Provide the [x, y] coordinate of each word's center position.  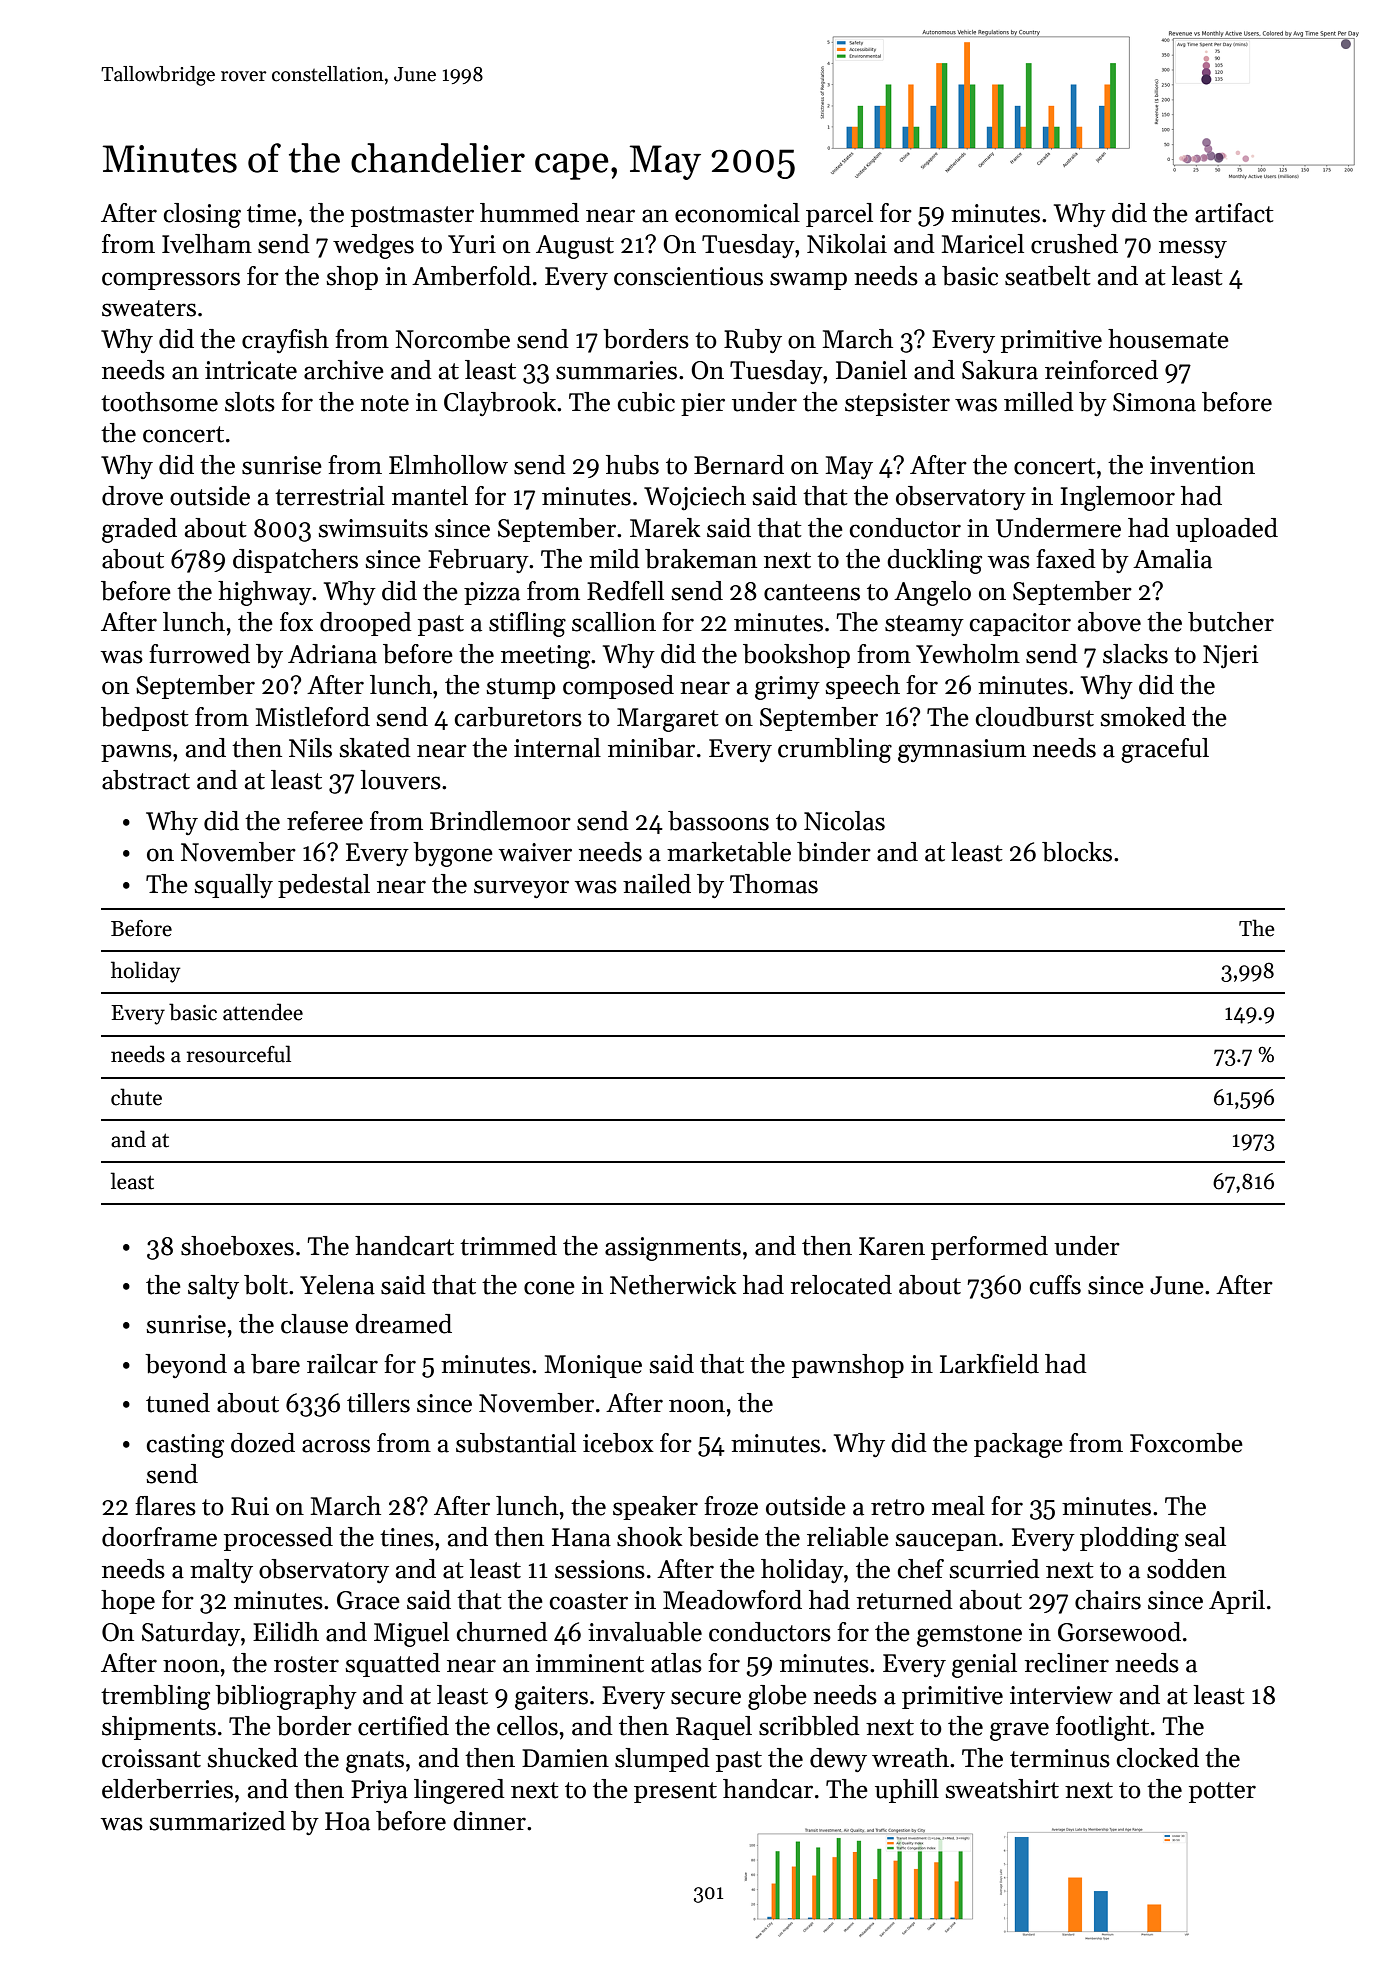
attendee [263, 1012]
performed [989, 1248]
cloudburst [1035, 717]
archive [344, 370]
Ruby [753, 341]
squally [233, 886]
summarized [217, 1821]
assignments [673, 1249]
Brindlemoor [500, 821]
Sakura [1000, 370]
